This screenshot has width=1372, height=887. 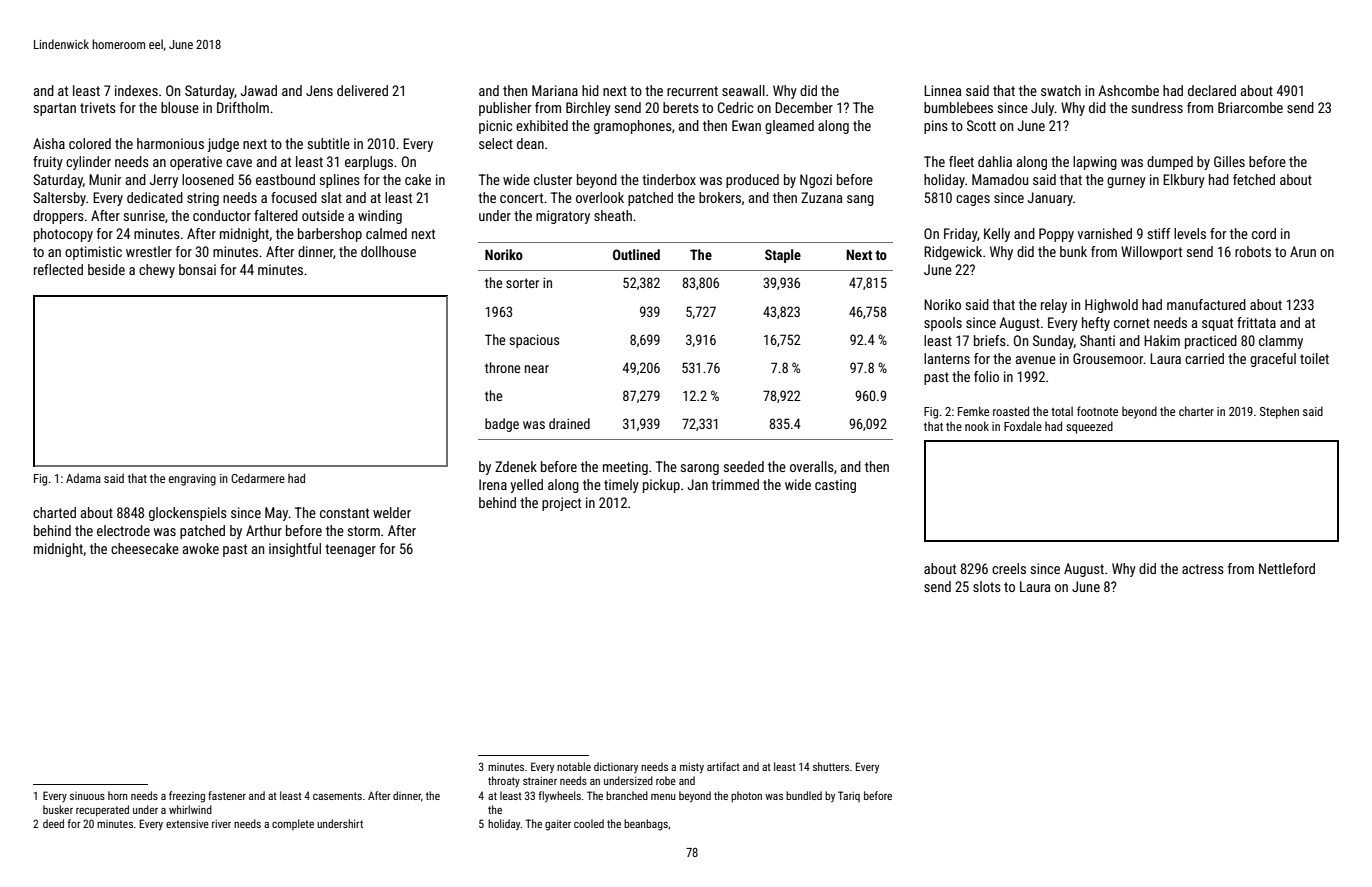 What do you see at coordinates (293, 824) in the screenshot?
I see `complete` at bounding box center [293, 824].
